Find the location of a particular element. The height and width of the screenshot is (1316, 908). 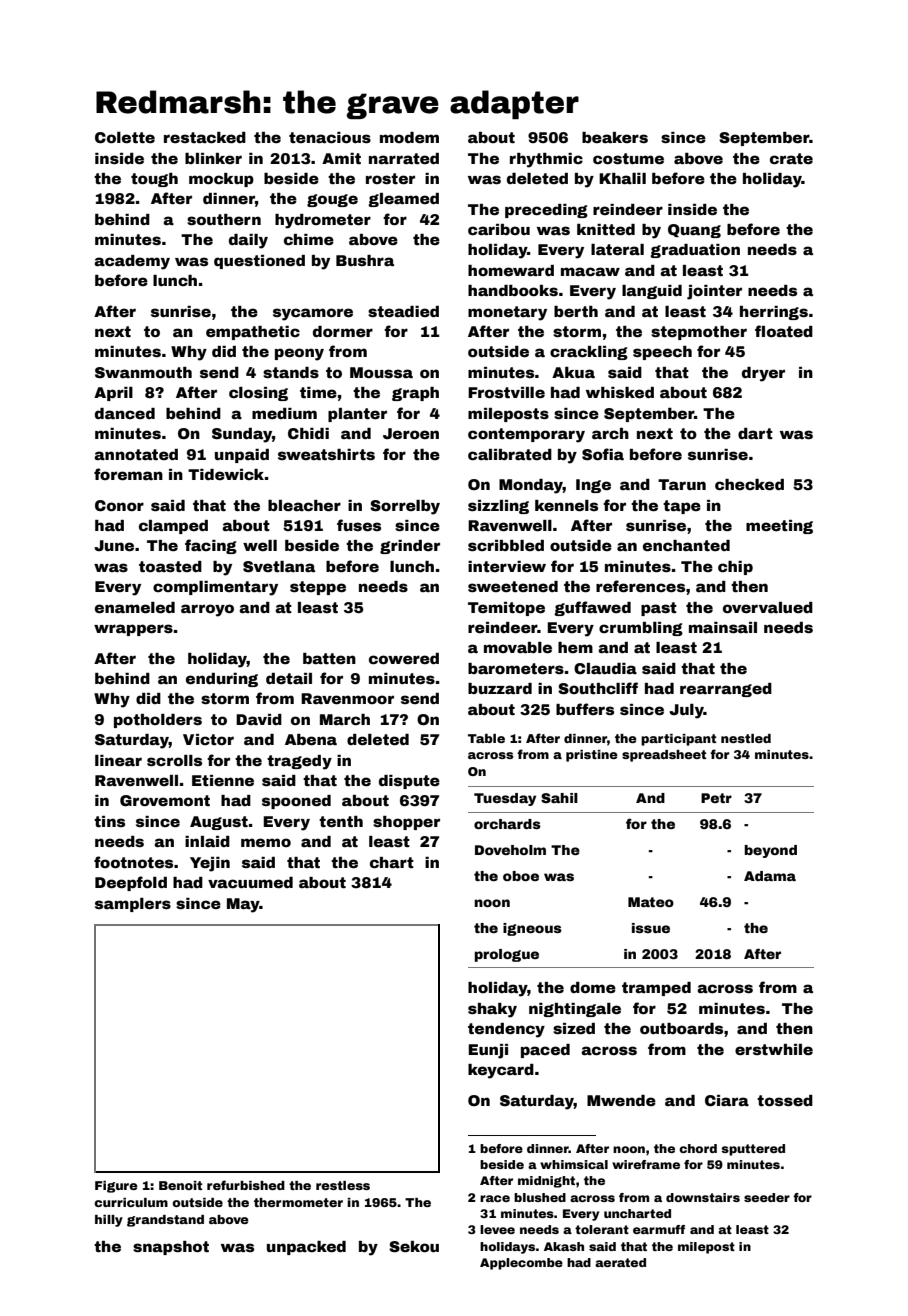

Mateo is located at coordinates (651, 902).
